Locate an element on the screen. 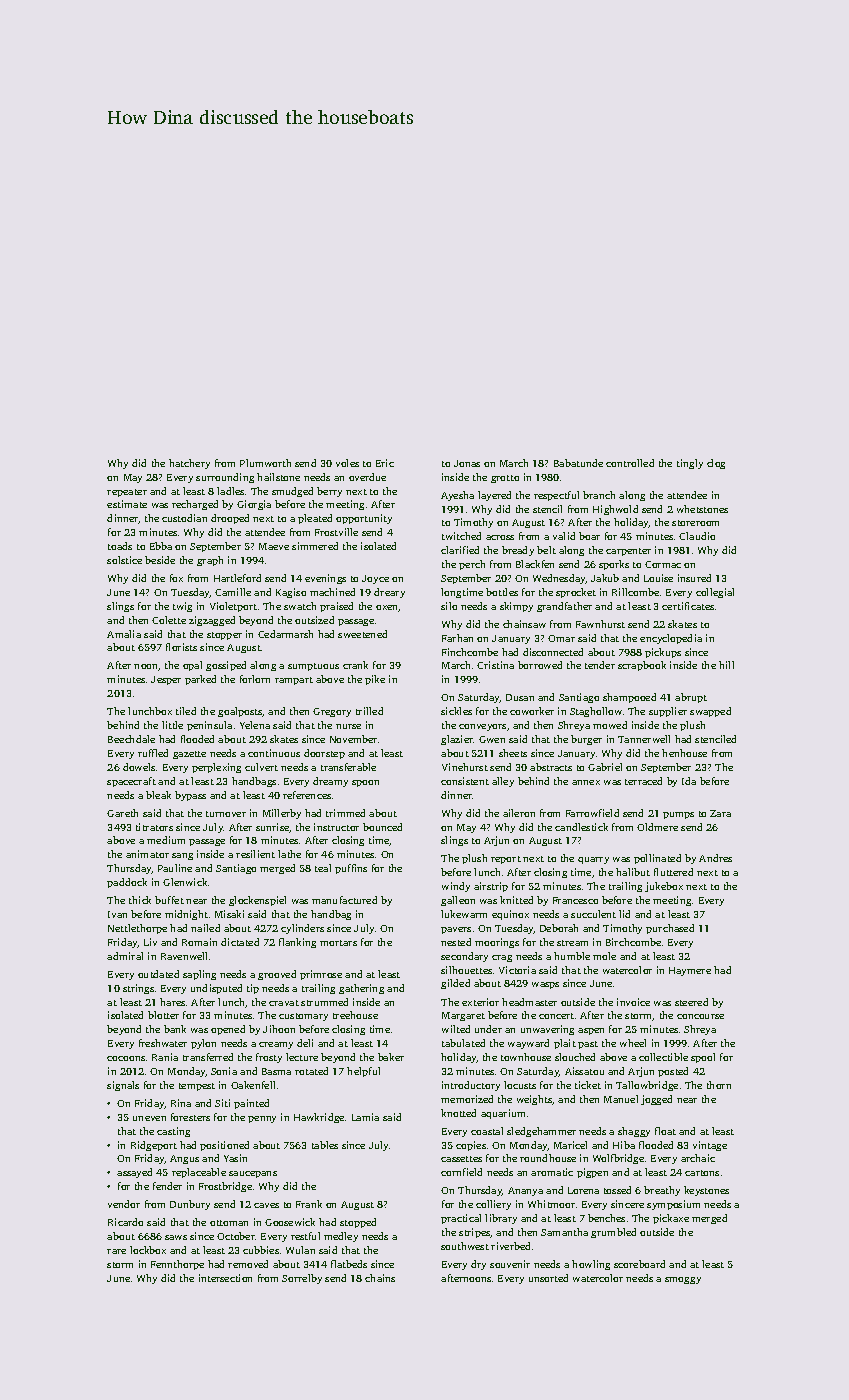 Image resolution: width=849 pixels, height=1400 pixels. controlled is located at coordinates (630, 463).
